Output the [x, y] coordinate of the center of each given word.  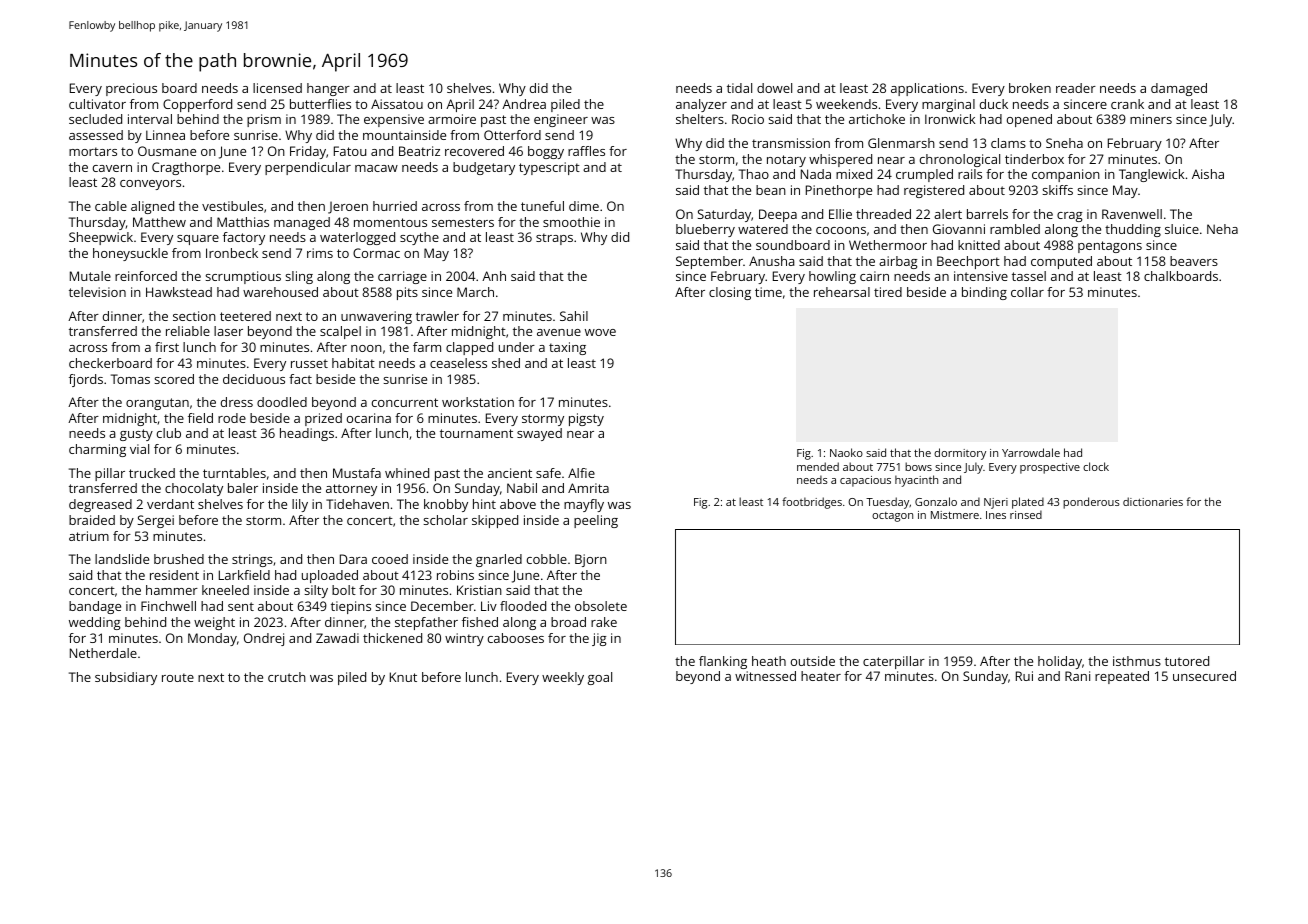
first [167, 347]
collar [1027, 292]
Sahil [574, 316]
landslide [122, 559]
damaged [1179, 89]
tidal [739, 88]
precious [131, 89]
